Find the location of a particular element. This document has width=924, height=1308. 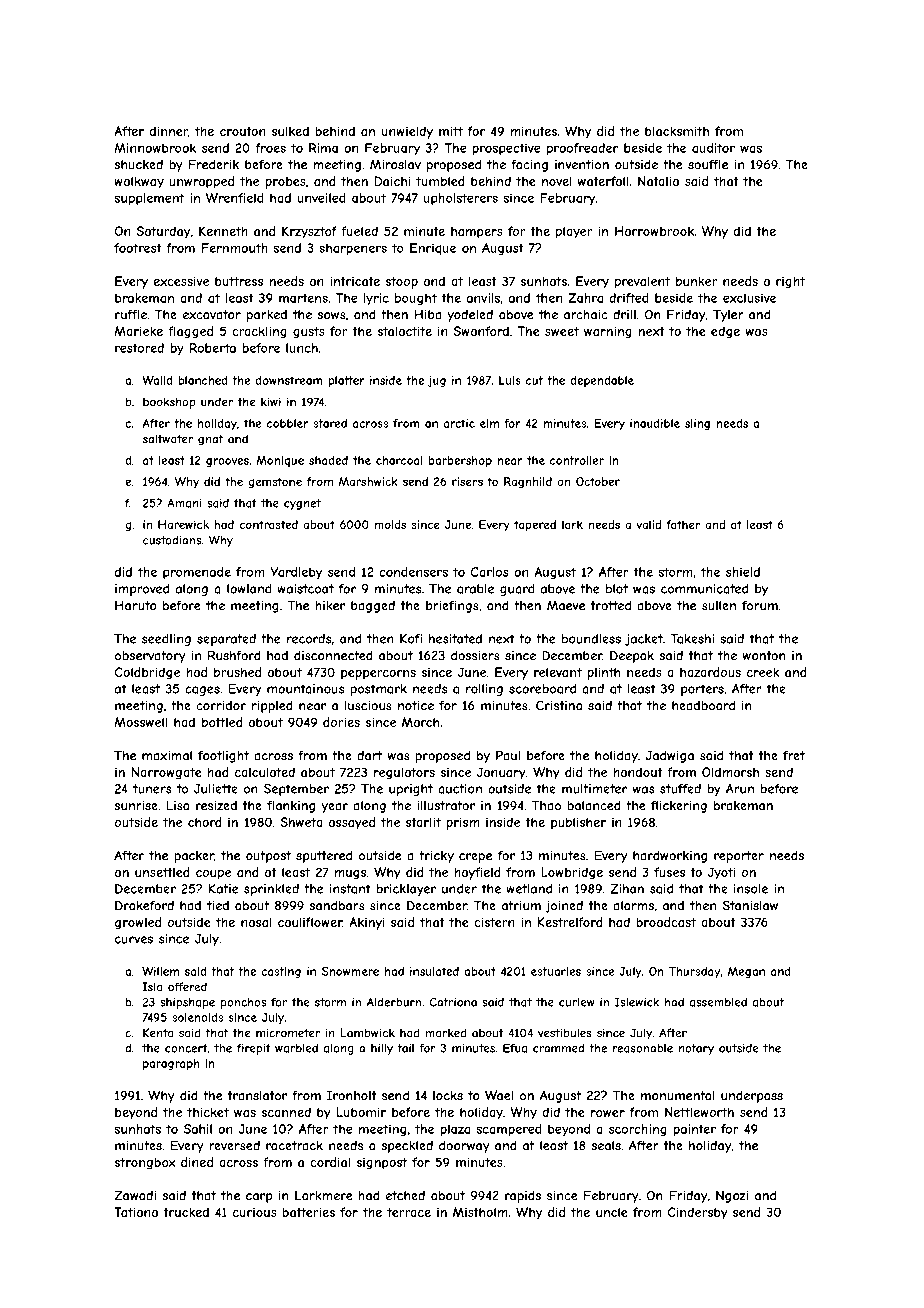

Alderburn is located at coordinates (394, 1002).
